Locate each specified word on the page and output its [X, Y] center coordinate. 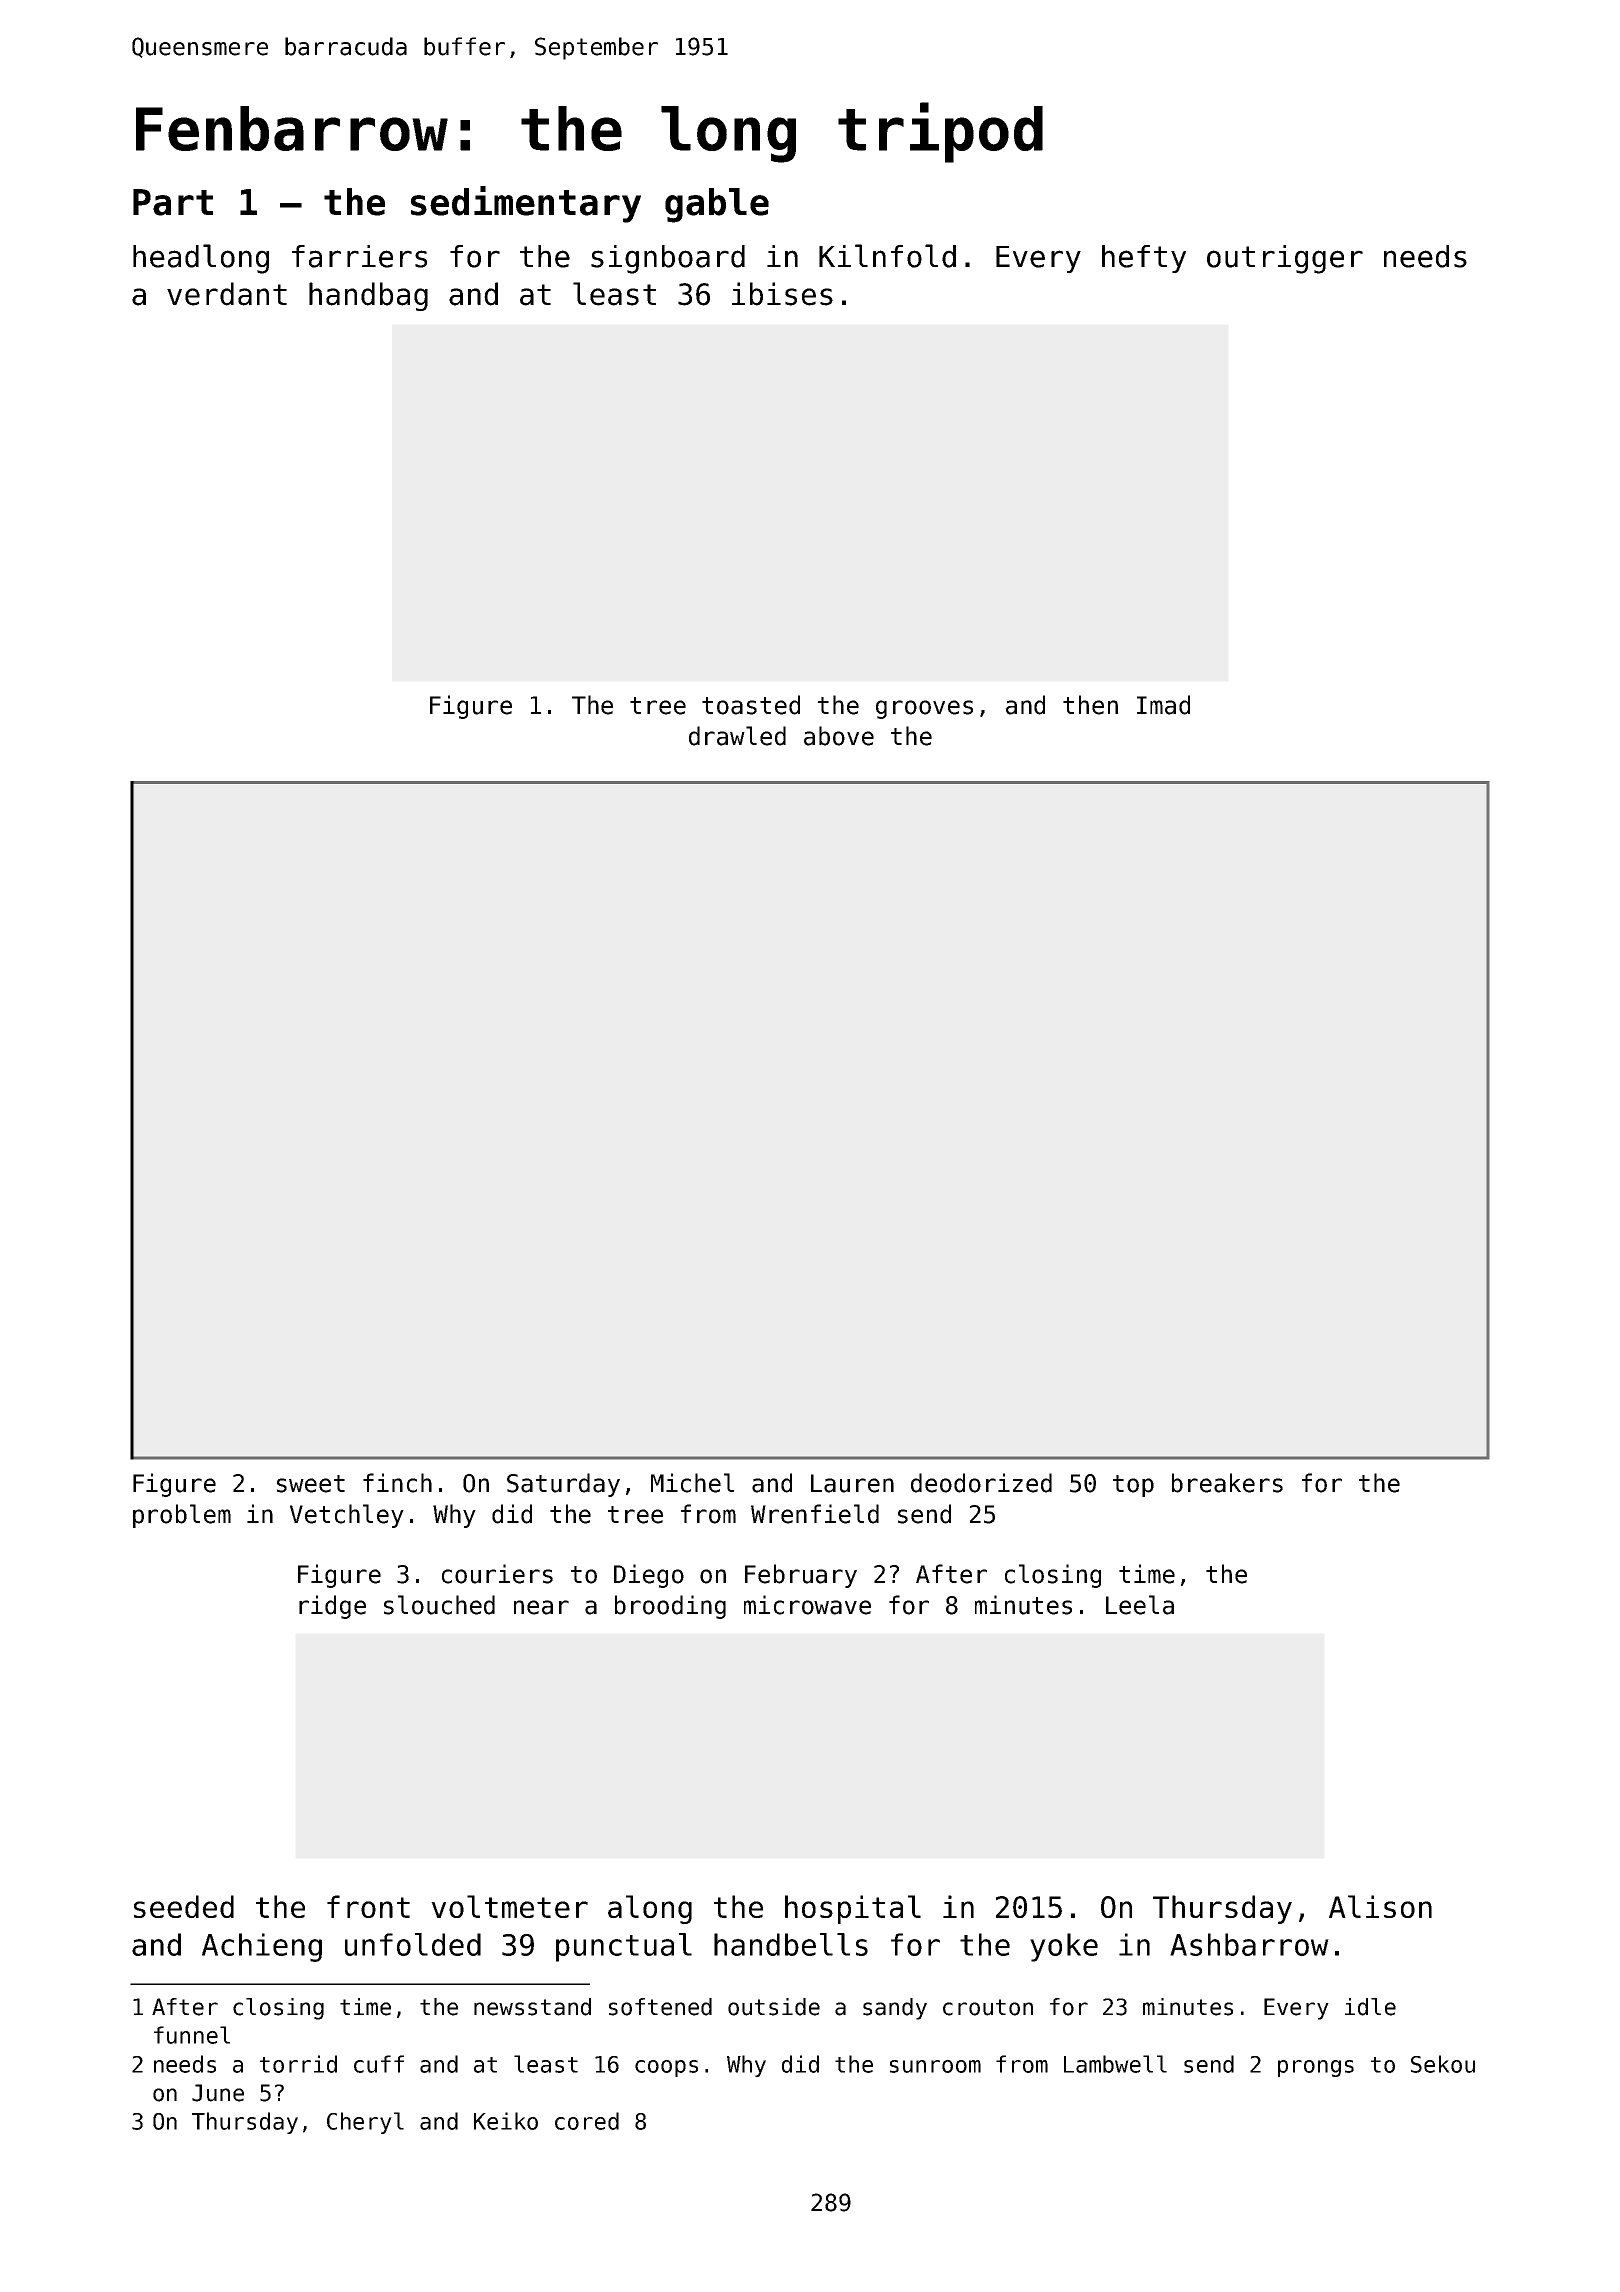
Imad [1163, 705]
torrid [298, 2064]
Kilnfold [887, 256]
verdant [227, 294]
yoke [1064, 1947]
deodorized [981, 1483]
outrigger [1285, 259]
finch [397, 1483]
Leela [1140, 1605]
